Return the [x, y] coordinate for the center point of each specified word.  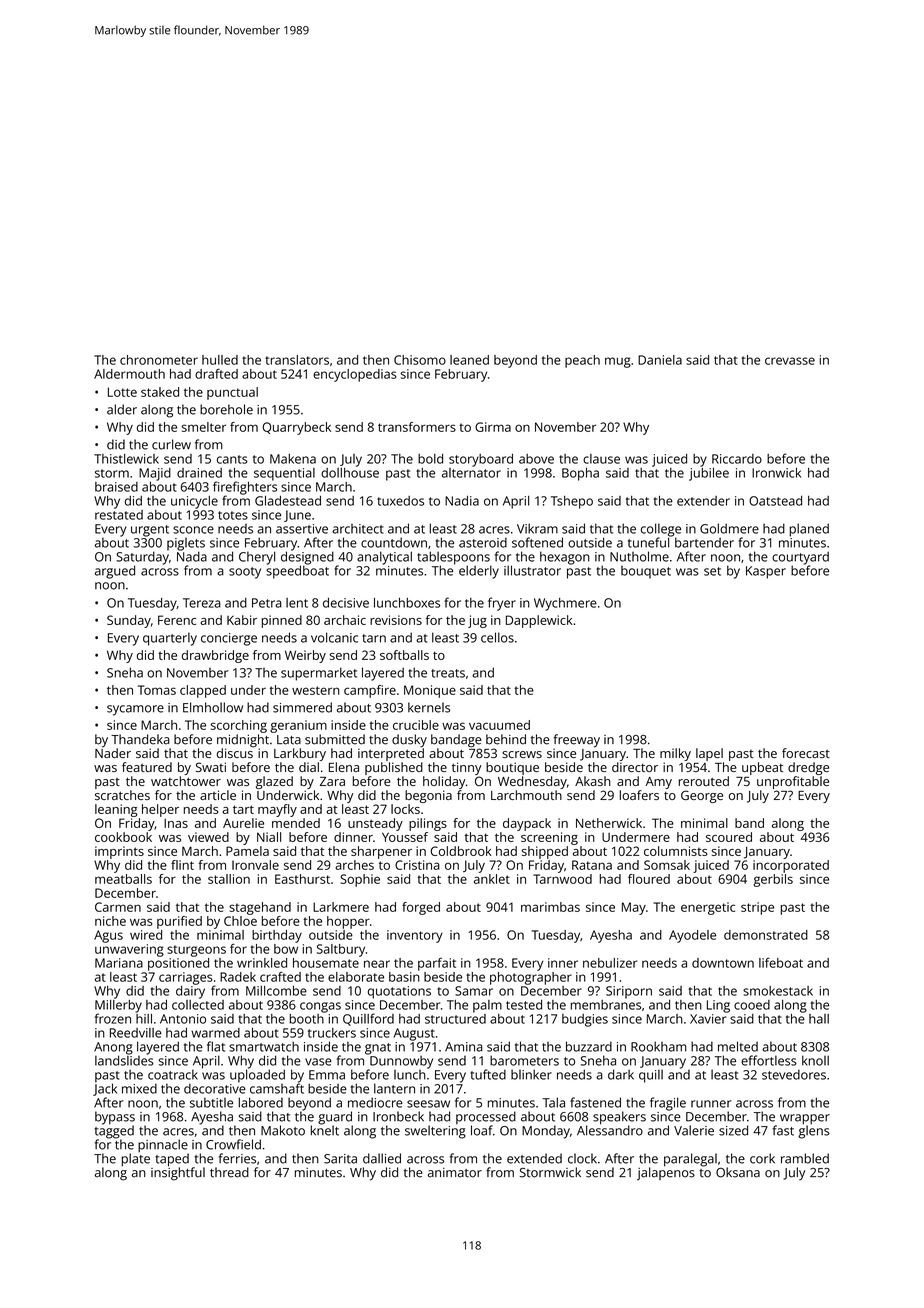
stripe [757, 908]
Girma [493, 427]
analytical [384, 558]
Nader [113, 753]
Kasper [766, 572]
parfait [437, 964]
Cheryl [257, 558]
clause [601, 459]
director [635, 767]
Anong [113, 1048]
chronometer [159, 360]
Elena [344, 767]
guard [335, 1118]
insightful [178, 1174]
